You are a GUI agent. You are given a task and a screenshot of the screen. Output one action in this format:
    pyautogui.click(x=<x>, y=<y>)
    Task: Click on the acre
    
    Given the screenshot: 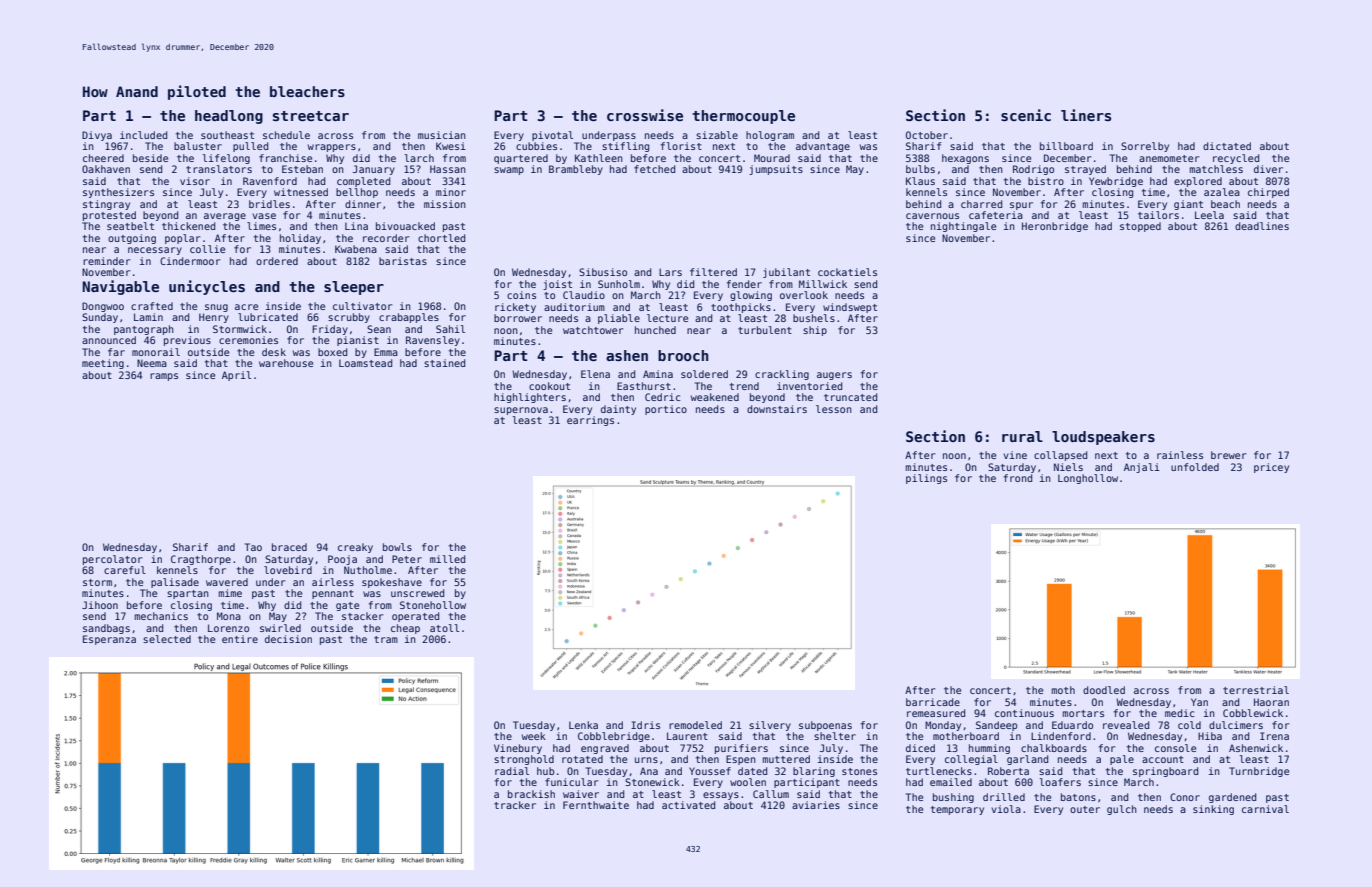 What is the action you would take?
    pyautogui.click(x=246, y=307)
